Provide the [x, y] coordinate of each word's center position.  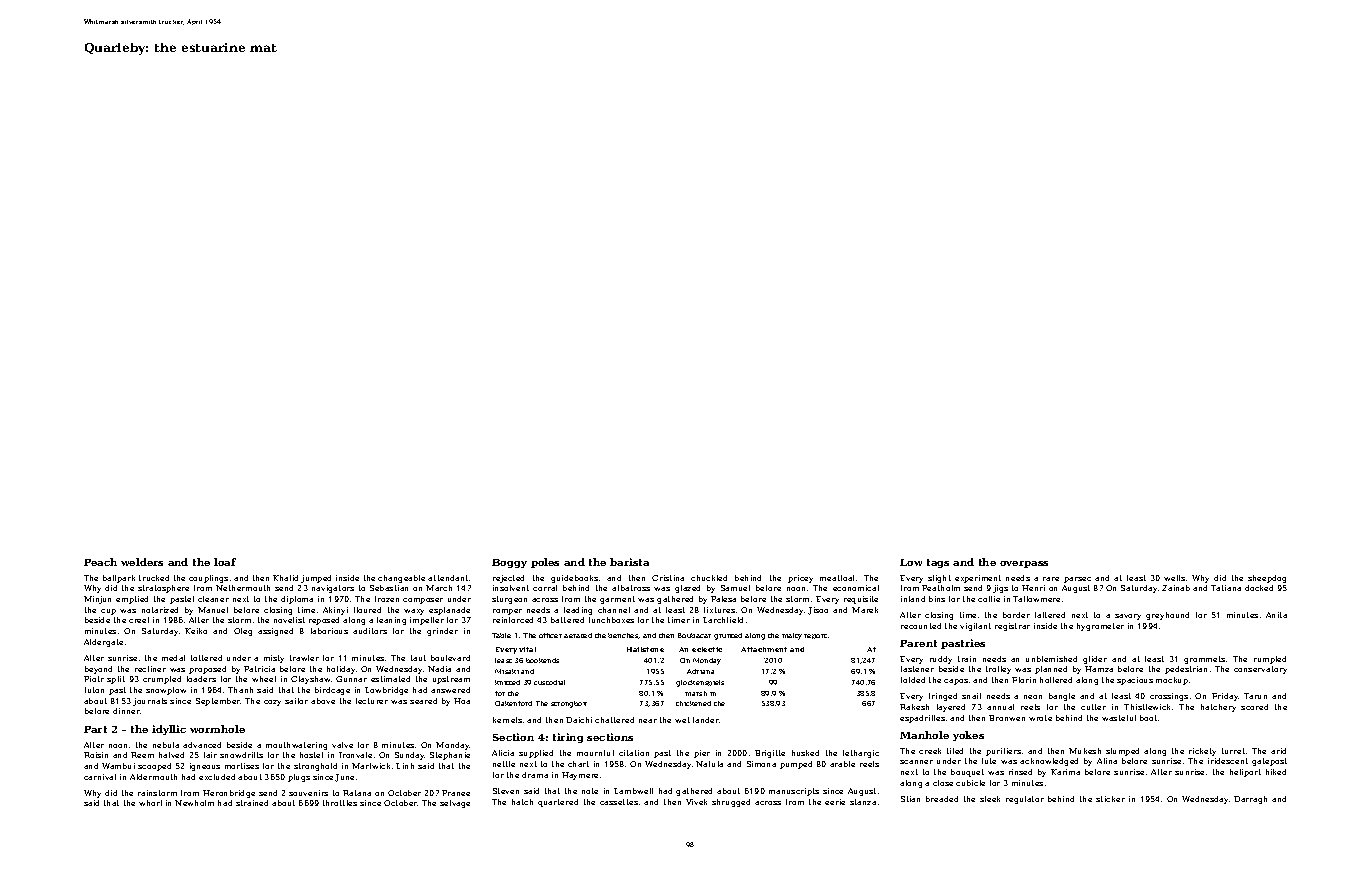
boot [1148, 718]
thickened [693, 703]
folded [913, 680]
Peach [100, 562]
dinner [126, 711]
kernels [507, 720]
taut [418, 658]
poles [545, 563]
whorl [150, 803]
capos [956, 682]
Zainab [1176, 588]
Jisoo [818, 611]
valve [342, 745]
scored [1254, 707]
